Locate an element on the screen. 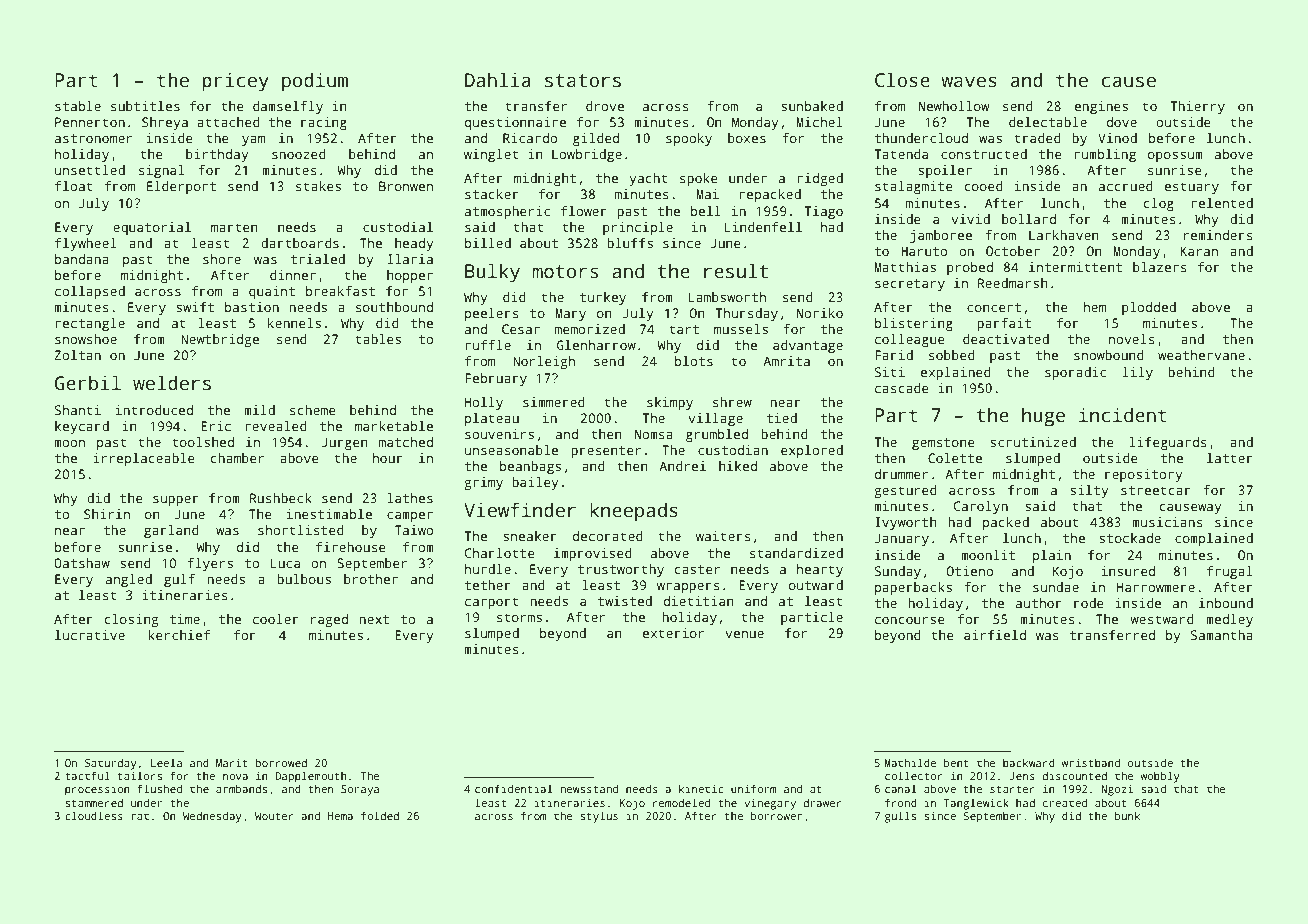 Image resolution: width=1308 pixels, height=924 pixels. kerchief is located at coordinates (179, 635).
